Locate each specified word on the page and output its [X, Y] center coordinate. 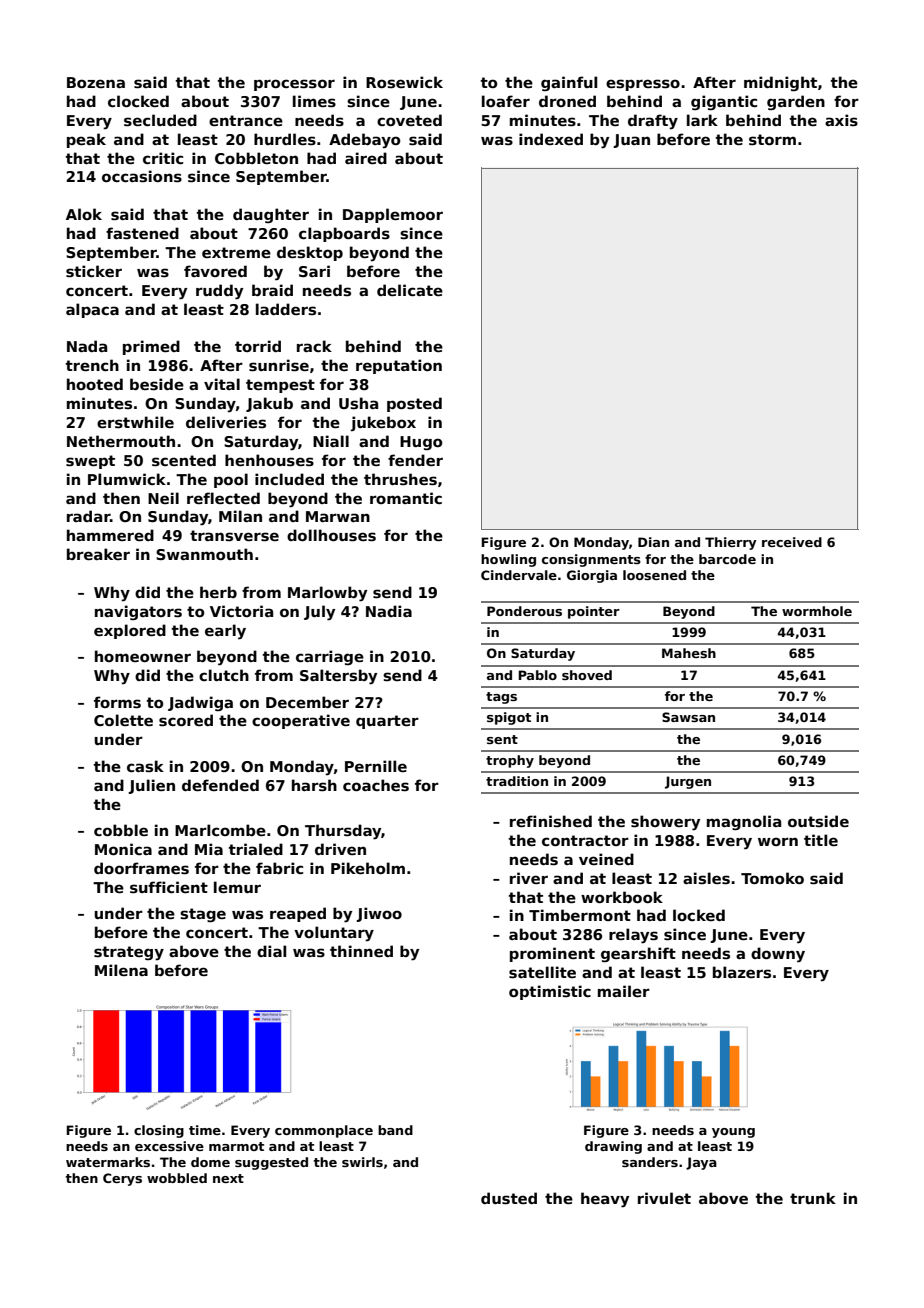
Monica [123, 849]
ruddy [219, 292]
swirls [362, 1162]
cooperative [301, 721]
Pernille [376, 766]
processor [294, 85]
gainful [569, 83]
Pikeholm [368, 868]
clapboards [344, 234]
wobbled [177, 1178]
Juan [631, 141]
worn [778, 841]
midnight [780, 83]
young [733, 1133]
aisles [706, 878]
